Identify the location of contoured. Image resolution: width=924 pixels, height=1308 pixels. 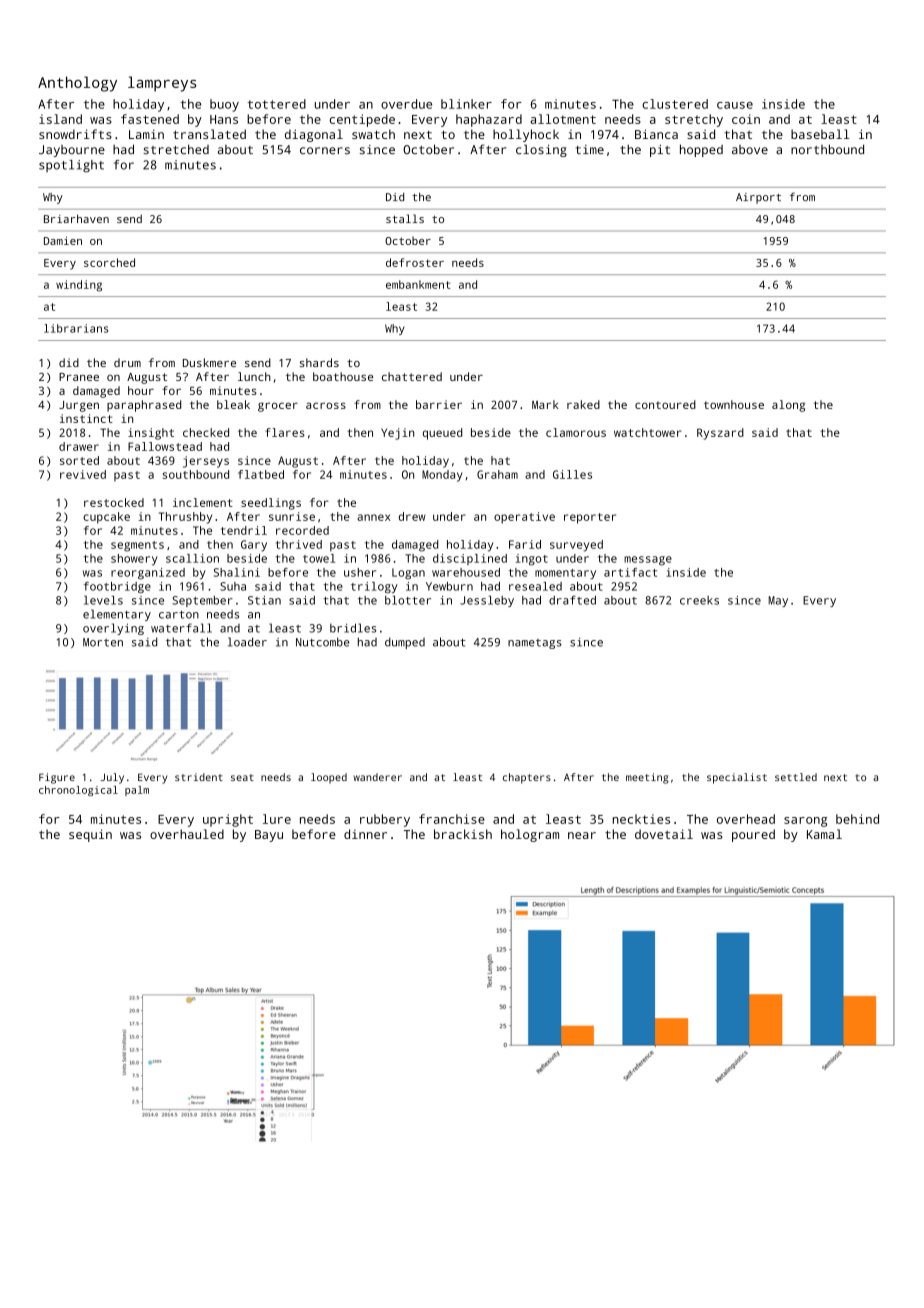
(665, 404).
